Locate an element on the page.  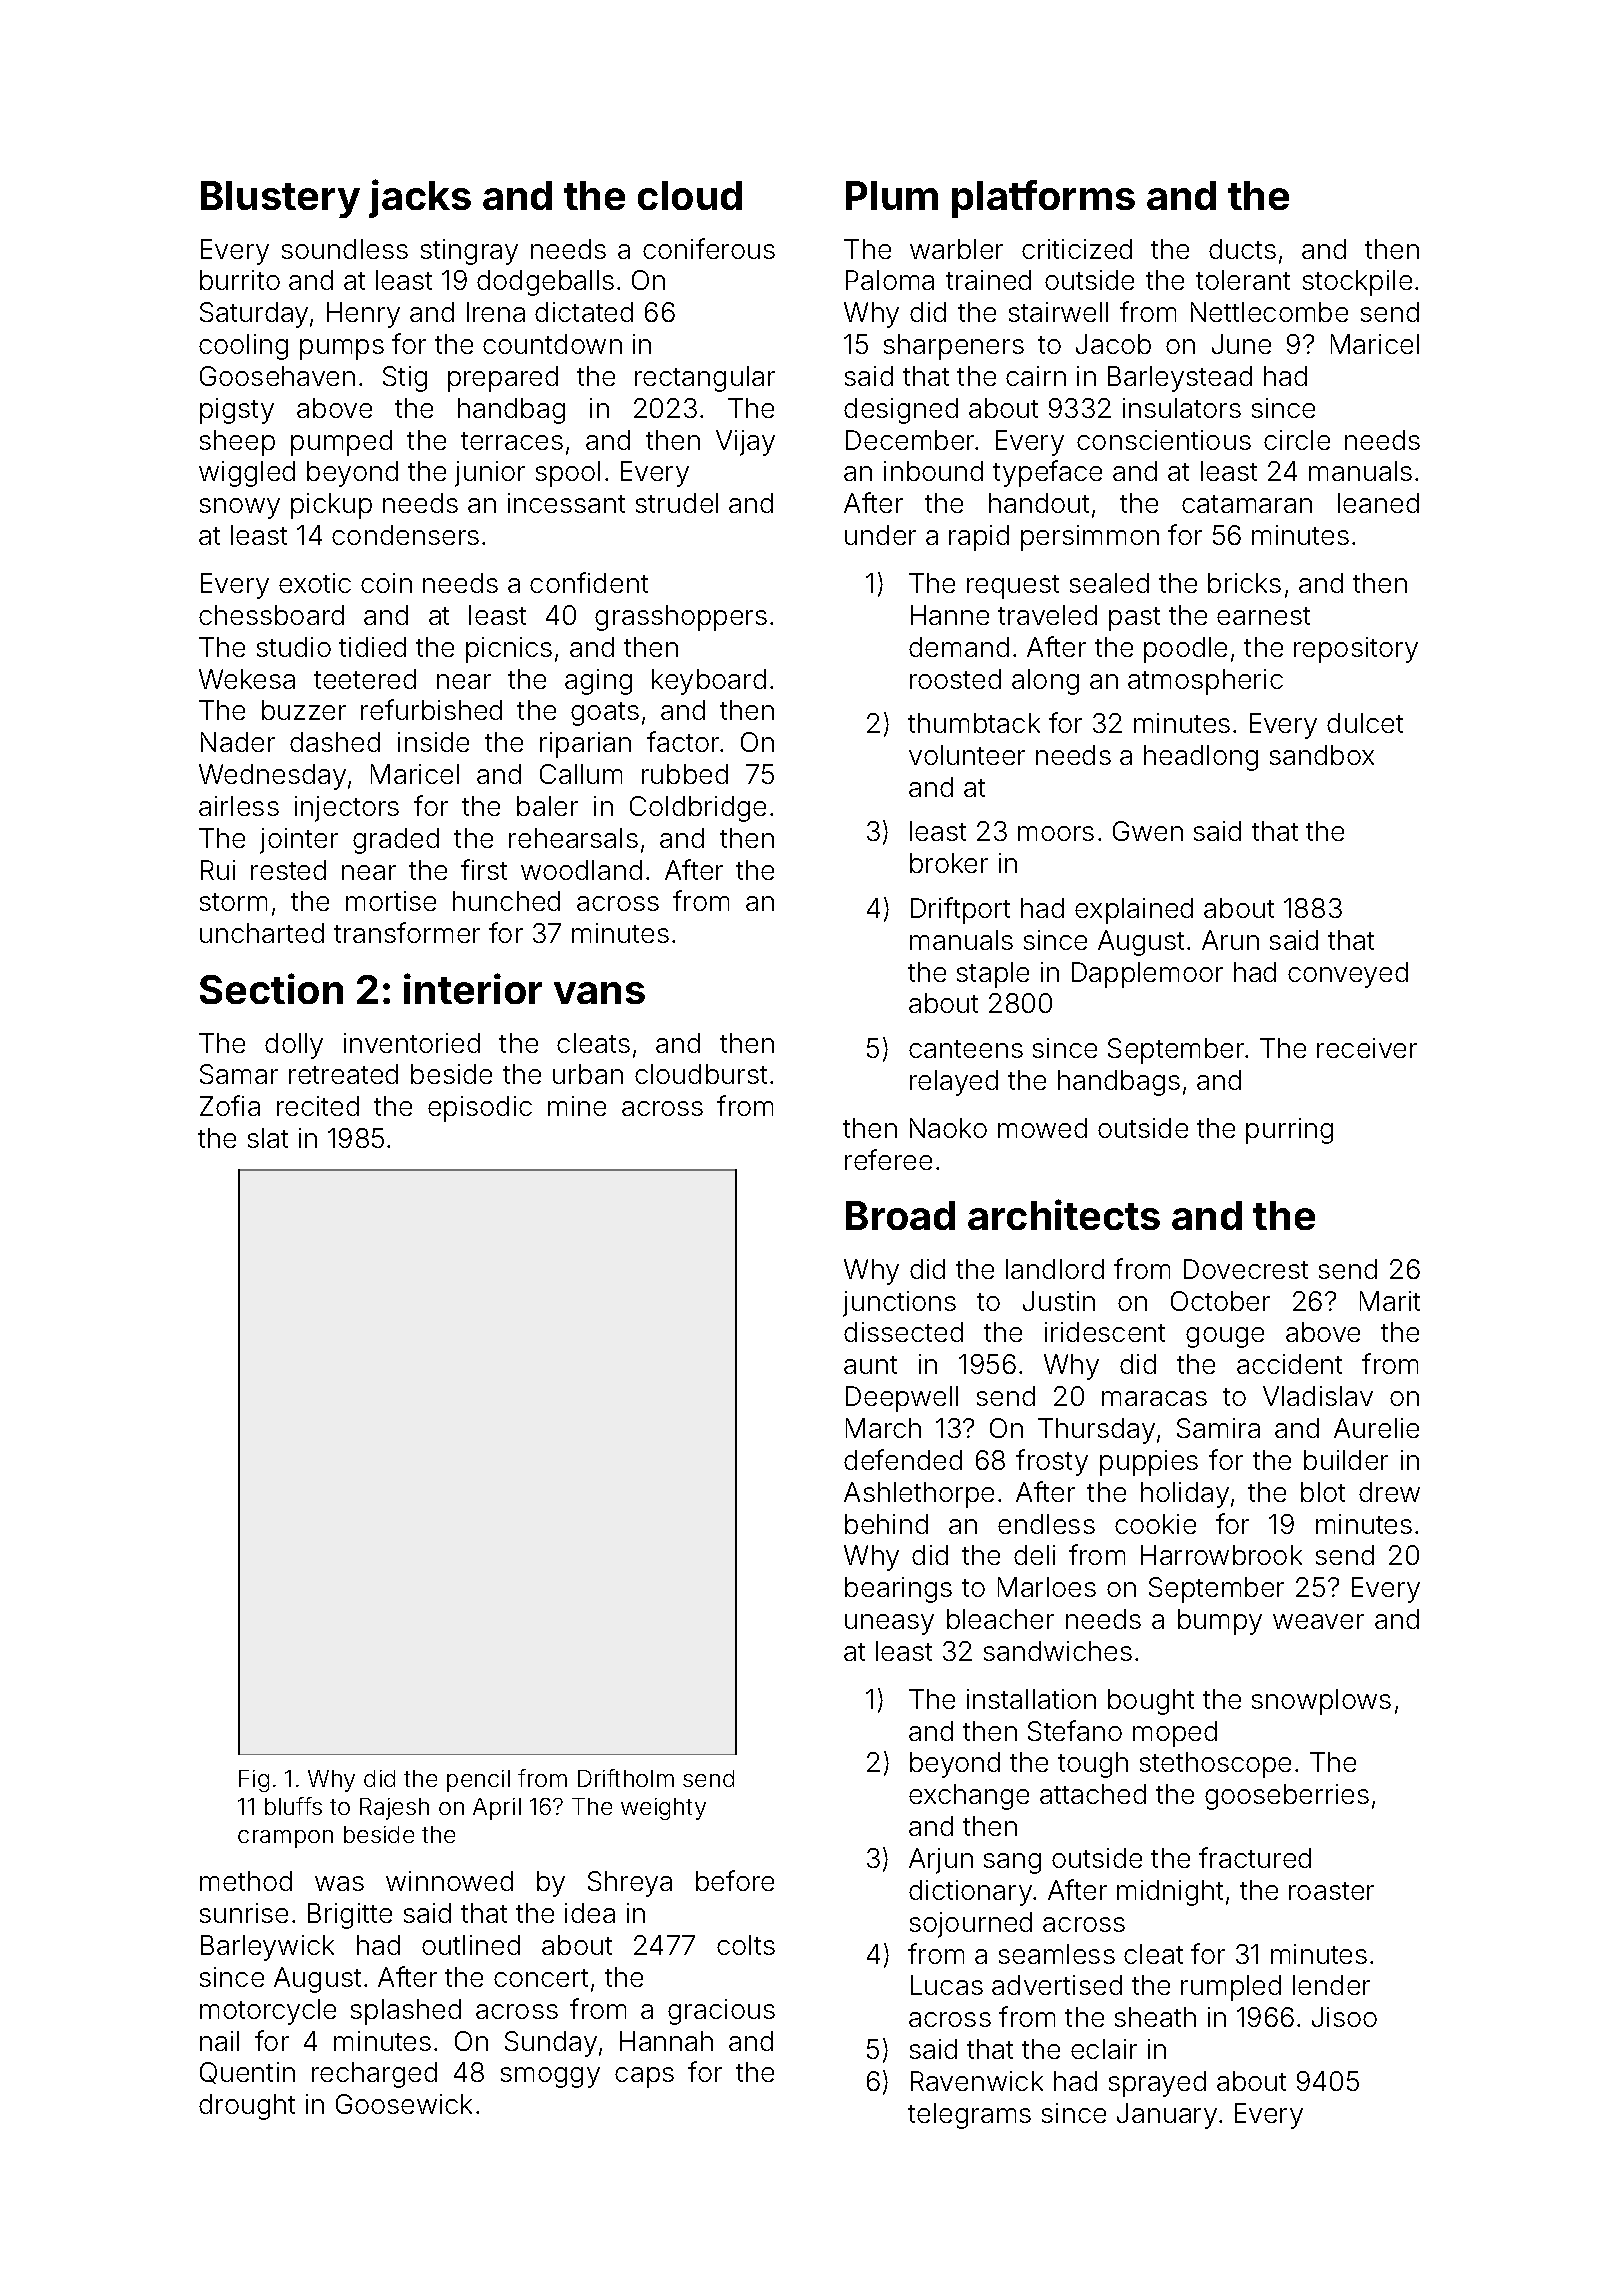
pumps is located at coordinates (342, 349).
